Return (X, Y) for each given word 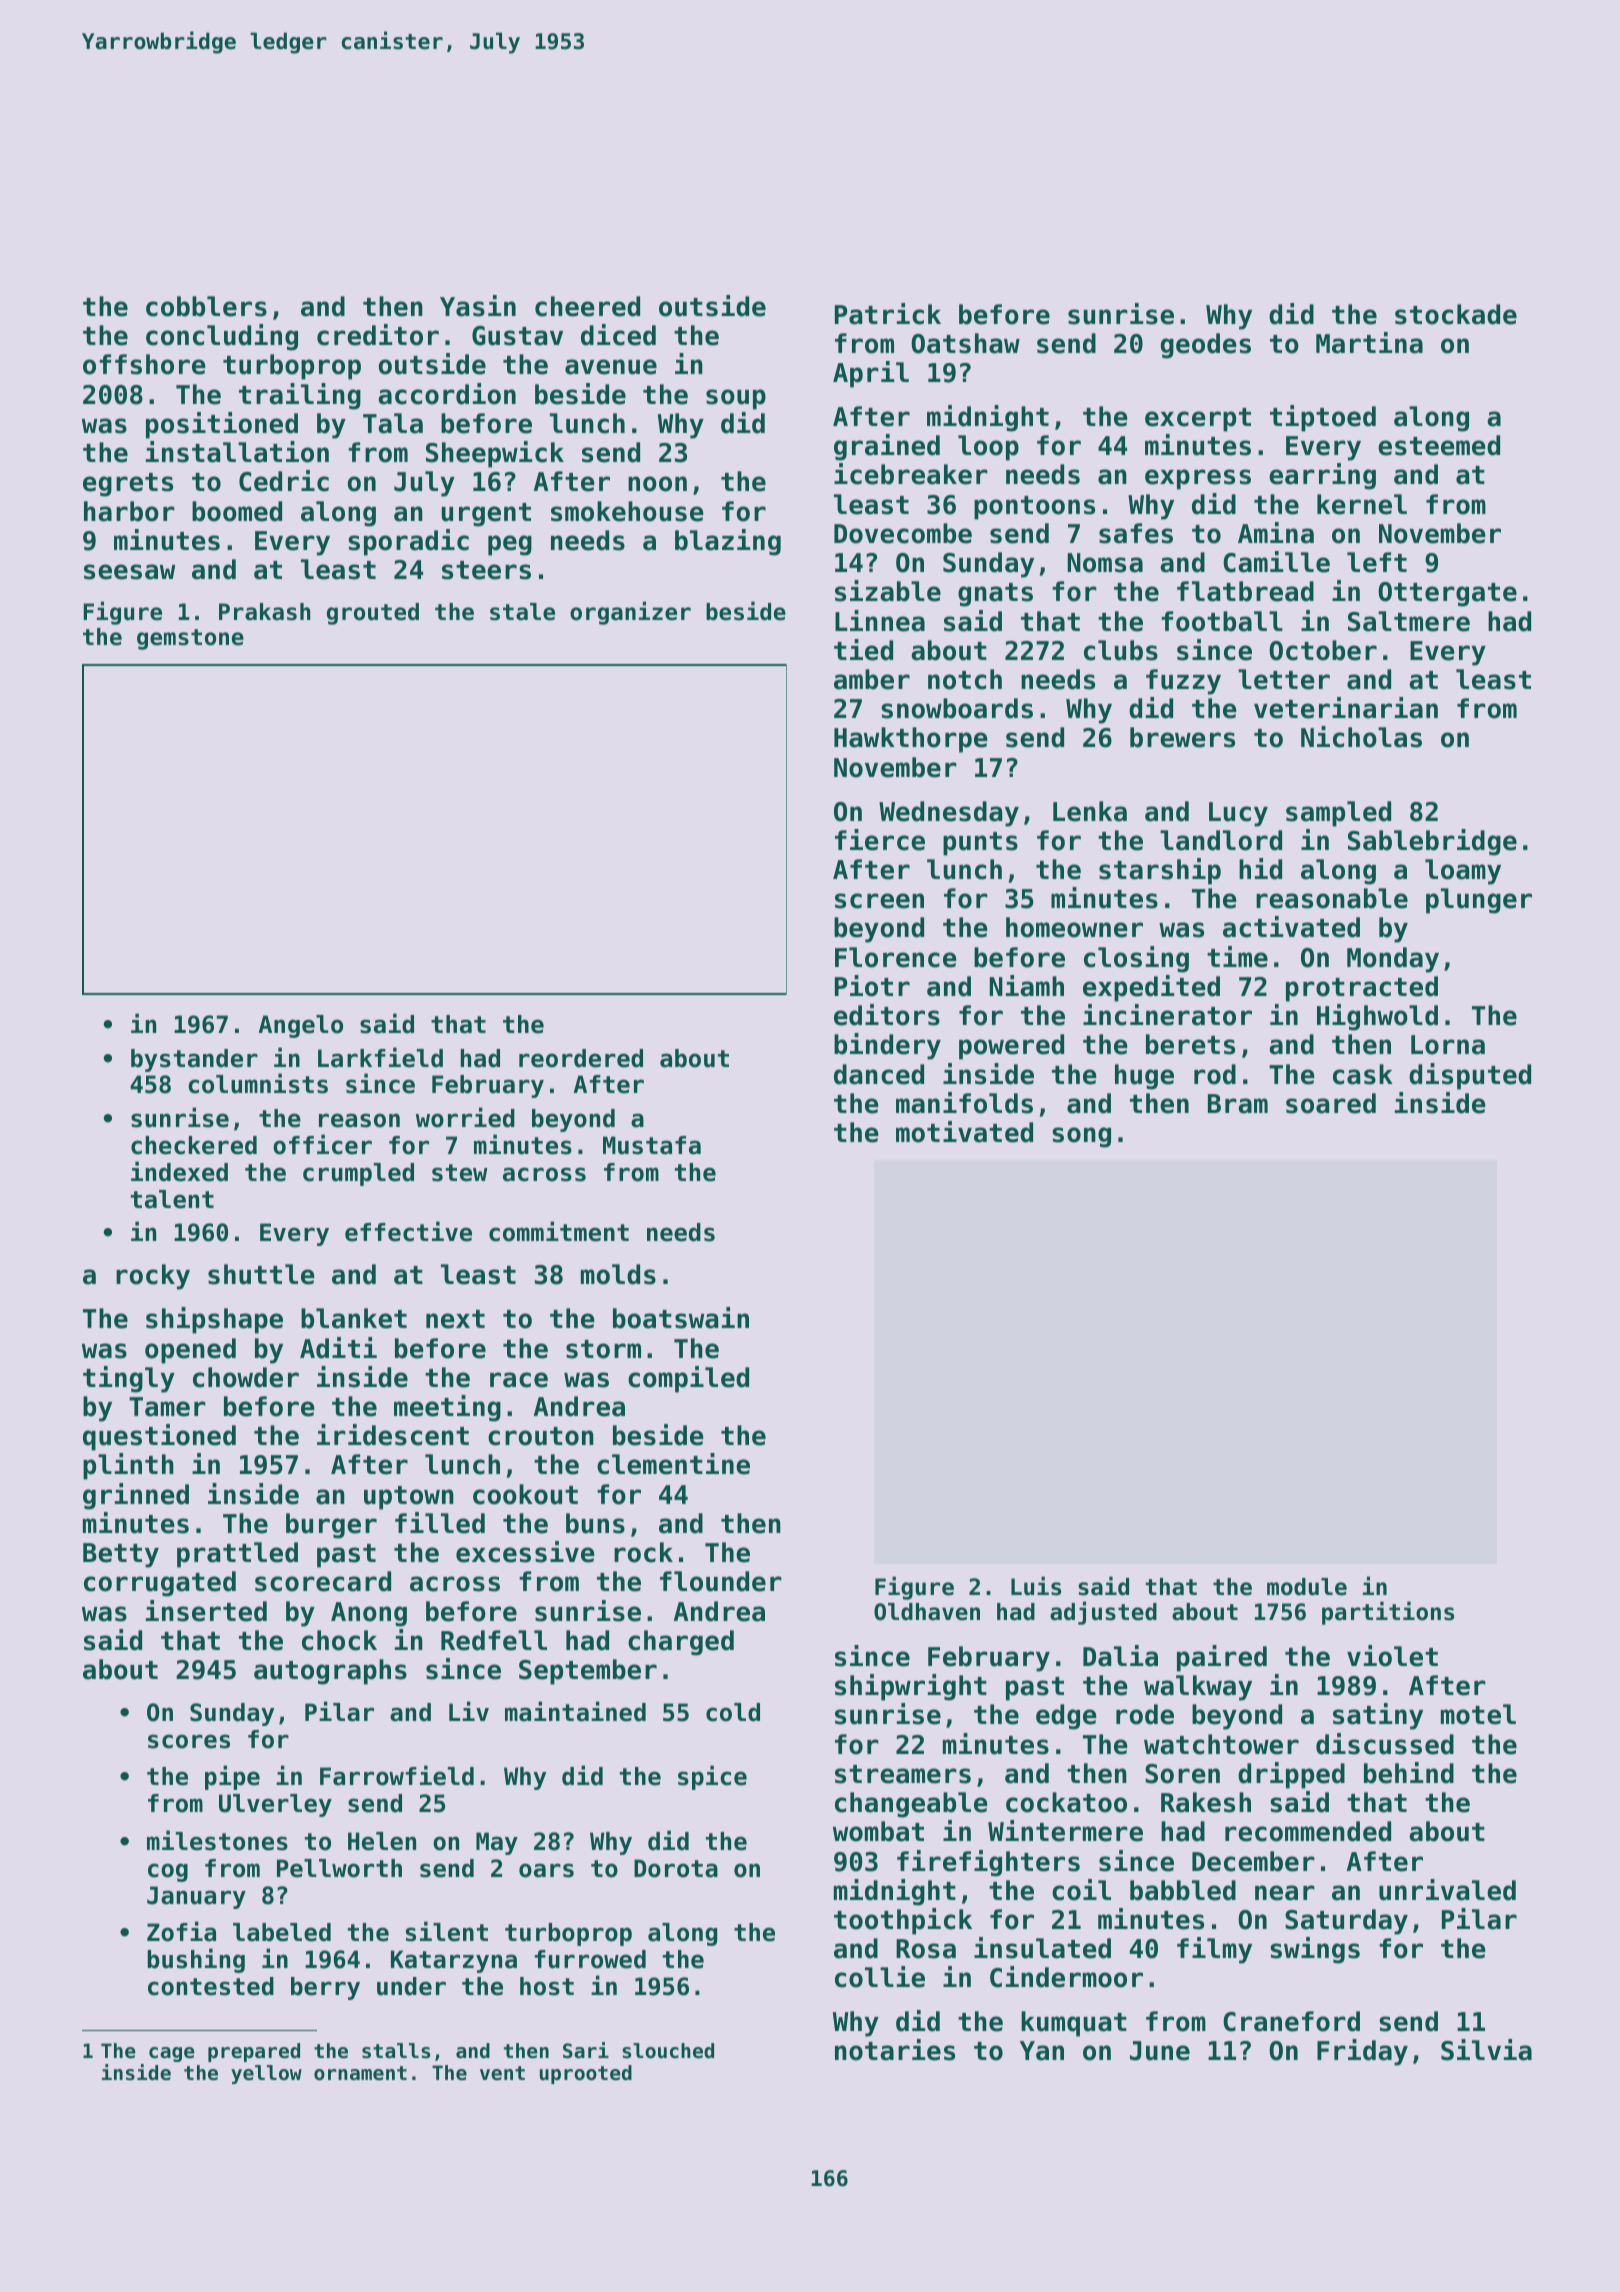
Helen (382, 1841)
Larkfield (380, 1057)
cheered (587, 306)
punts (980, 844)
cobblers (206, 306)
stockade (1456, 314)
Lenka (1090, 811)
